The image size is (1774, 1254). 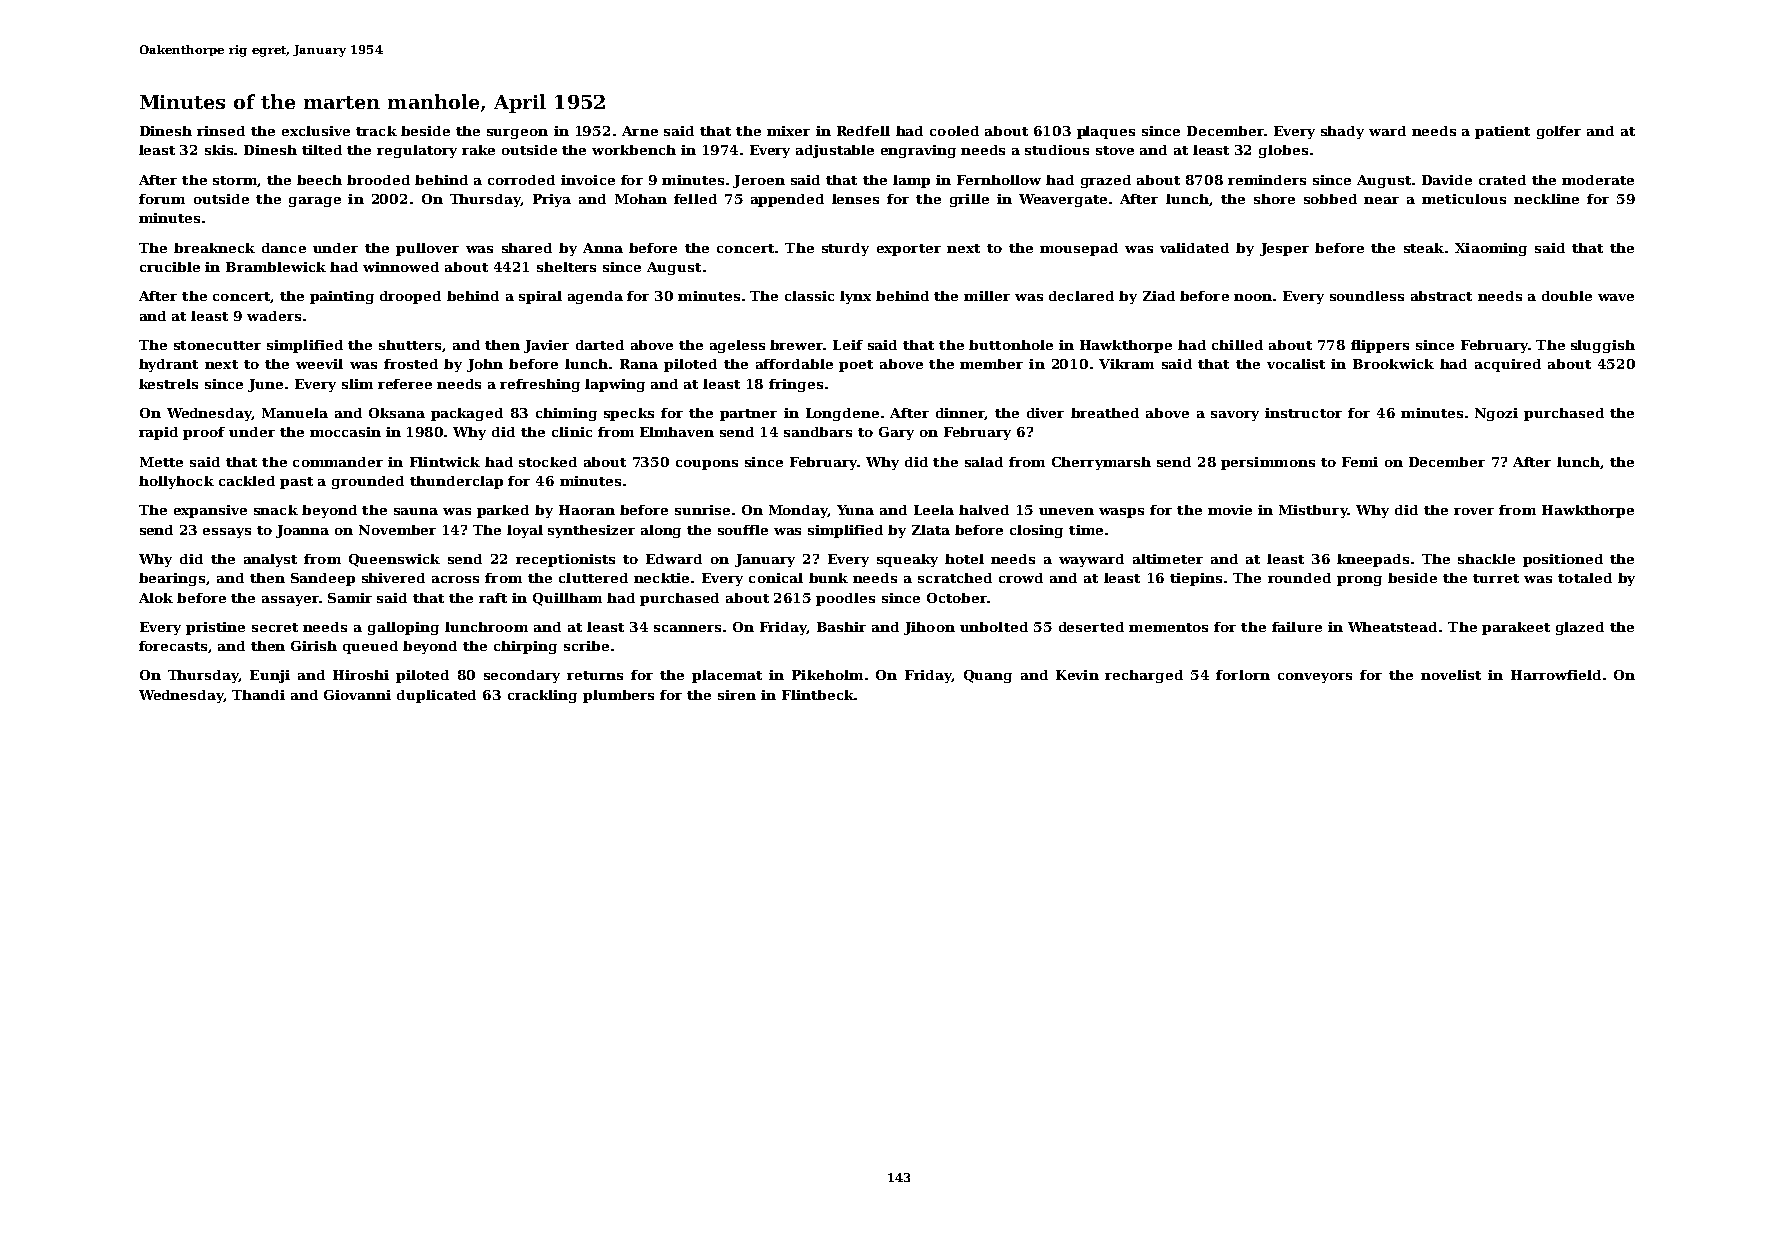 I want to click on sobbed, so click(x=1330, y=199).
